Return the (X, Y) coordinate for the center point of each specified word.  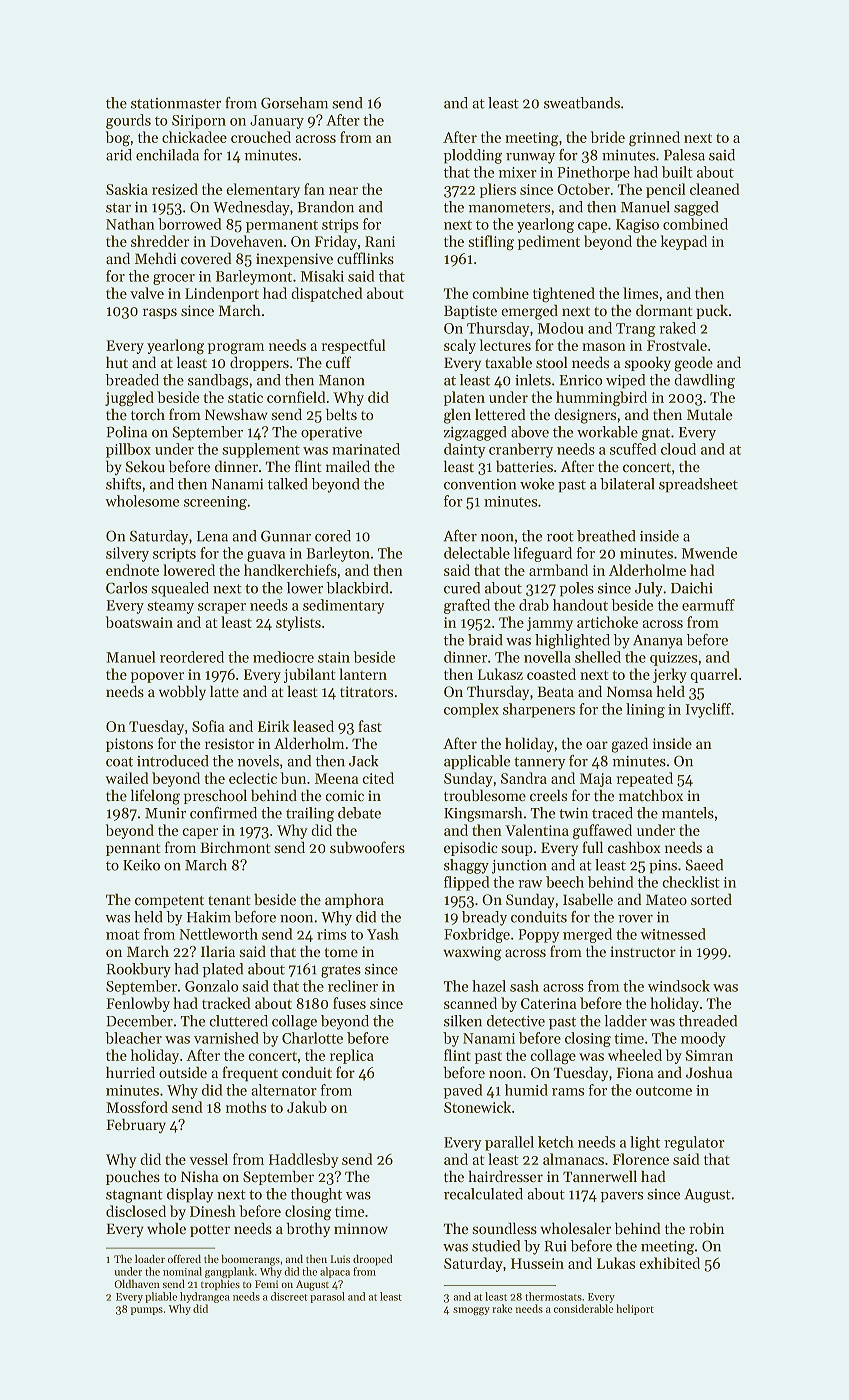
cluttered (238, 1021)
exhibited (669, 1263)
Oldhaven (137, 1283)
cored (333, 536)
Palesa (684, 155)
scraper (222, 608)
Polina (127, 432)
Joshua (709, 1072)
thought (316, 1195)
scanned (470, 1003)
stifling (491, 243)
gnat (656, 434)
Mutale (710, 414)
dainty (465, 450)
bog (117, 139)
